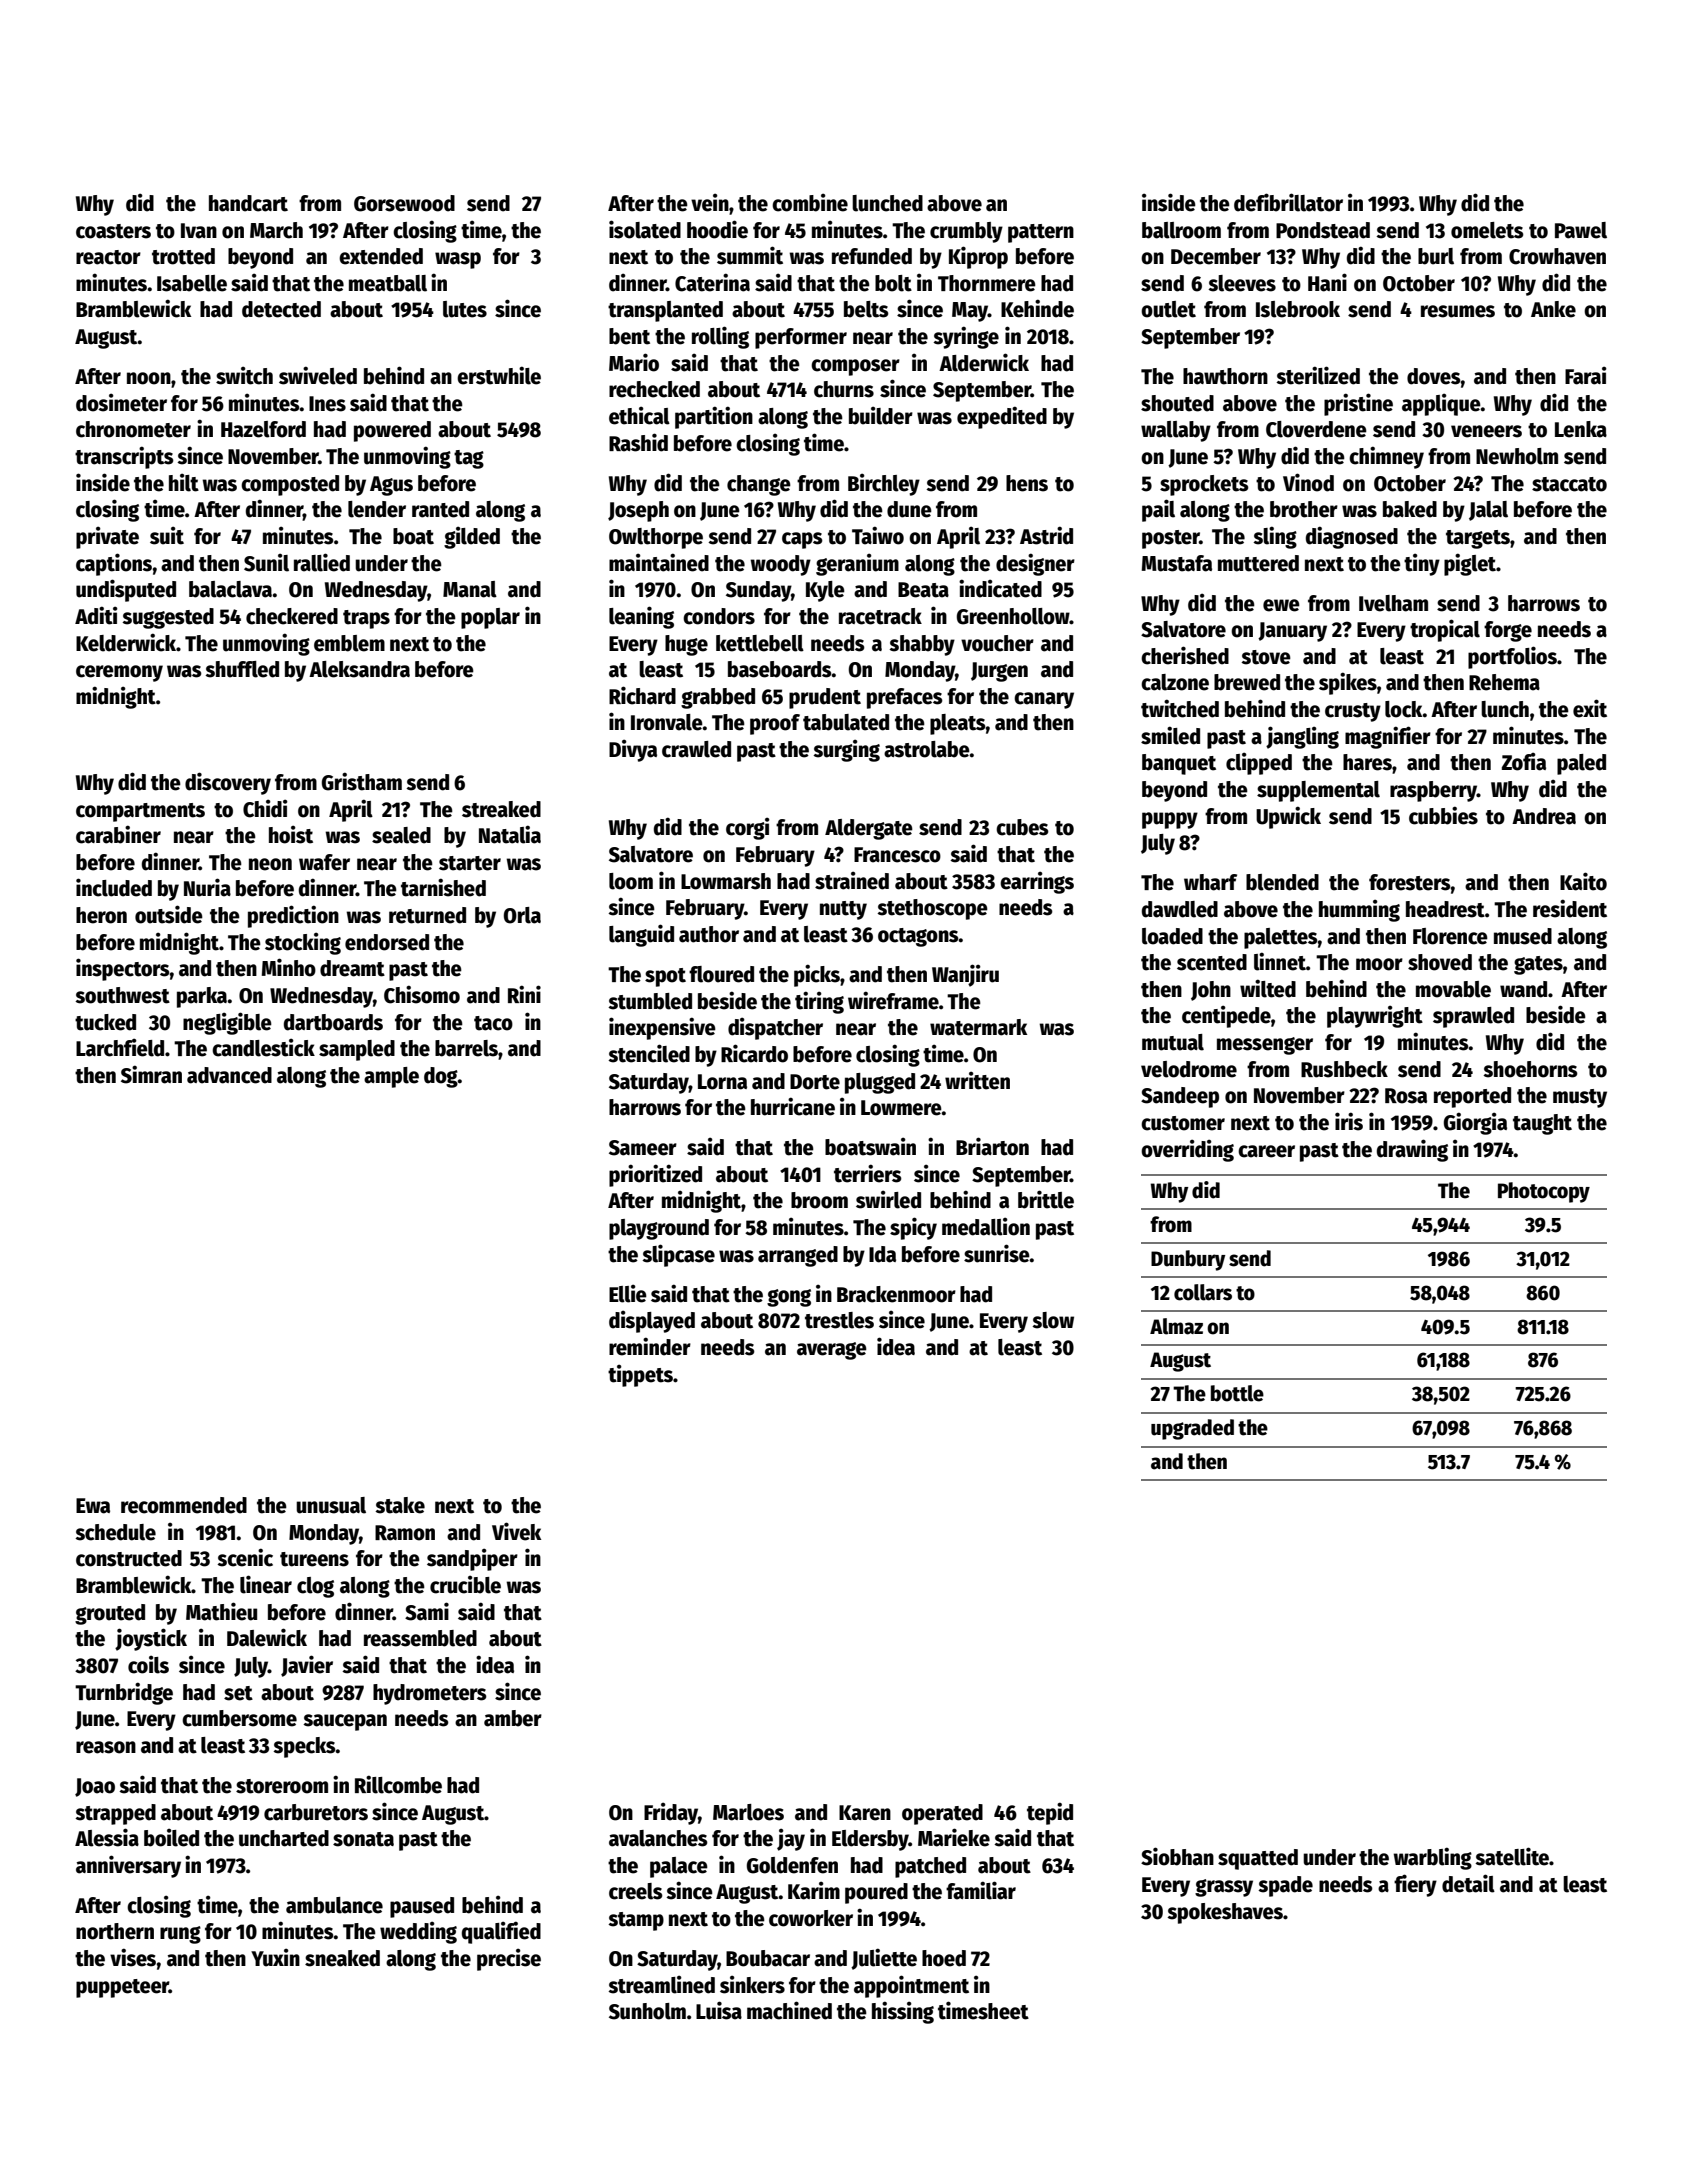  What do you see at coordinates (719, 2010) in the image?
I see `Luisa` at bounding box center [719, 2010].
